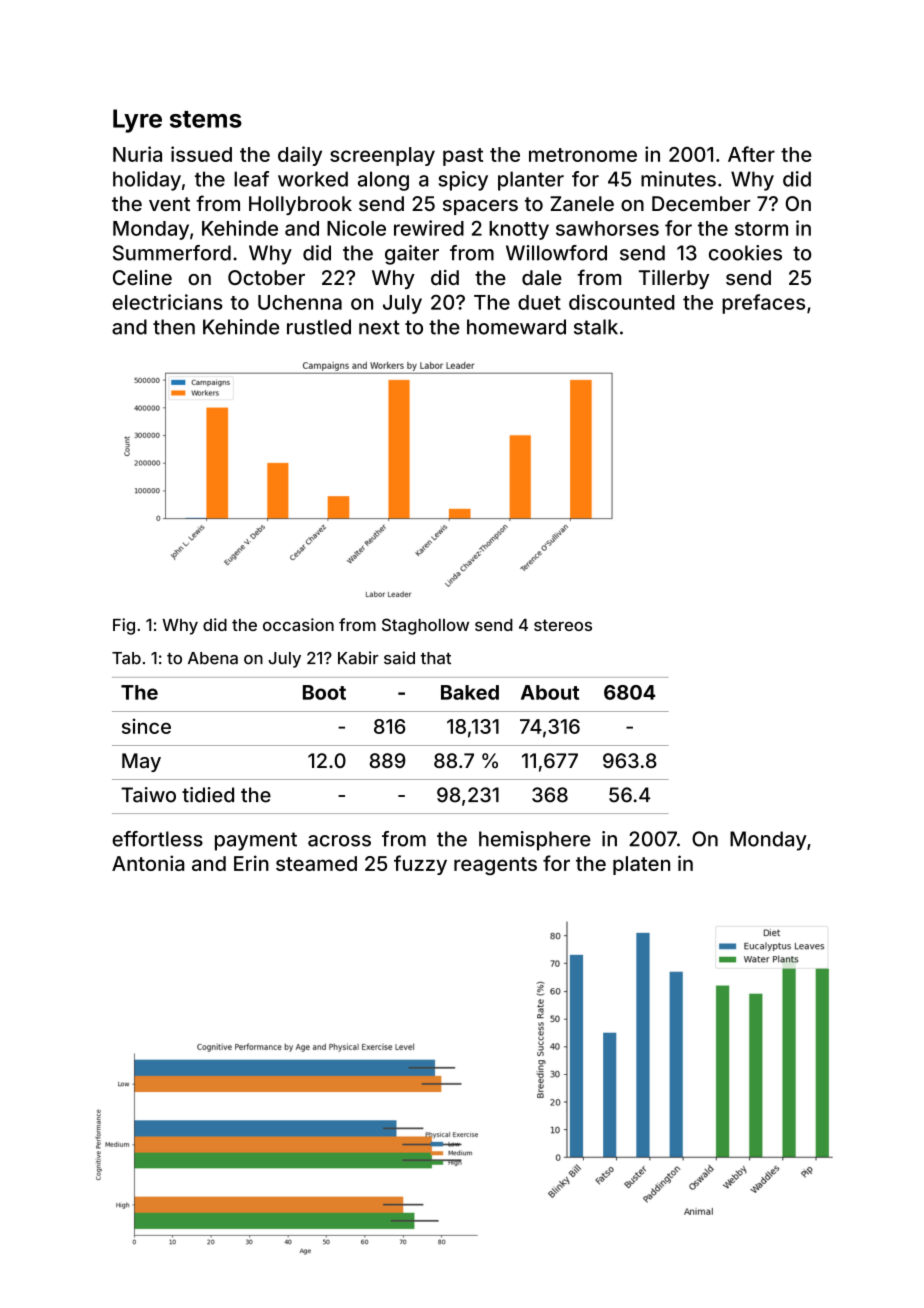 This screenshot has height=1308, width=924. Describe the element at coordinates (550, 692) in the screenshot. I see `About` at that location.
